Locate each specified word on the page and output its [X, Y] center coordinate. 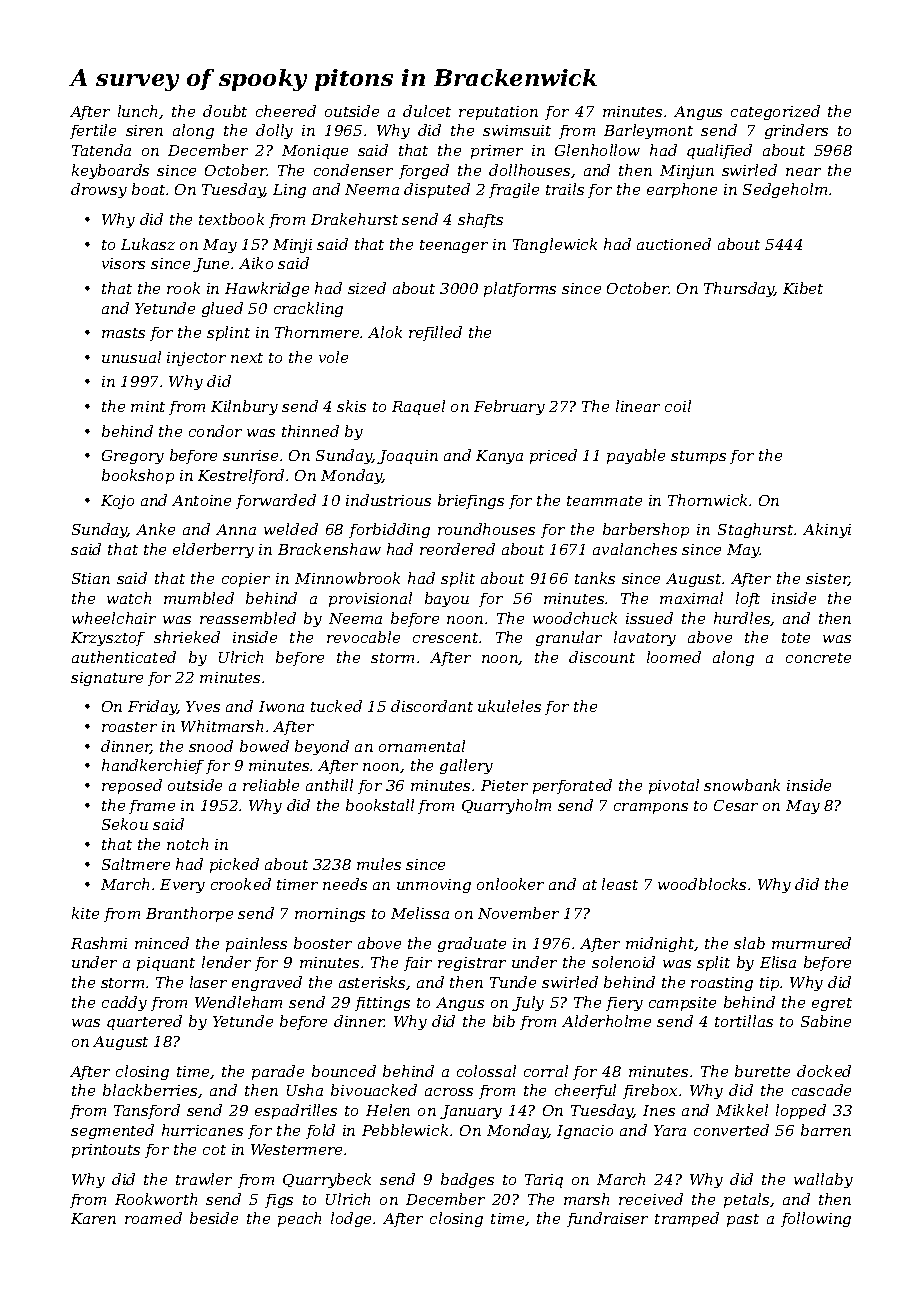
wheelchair [114, 618]
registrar [472, 964]
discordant [432, 706]
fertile [93, 131]
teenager [454, 246]
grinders [796, 131]
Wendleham [238, 1002]
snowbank [742, 785]
